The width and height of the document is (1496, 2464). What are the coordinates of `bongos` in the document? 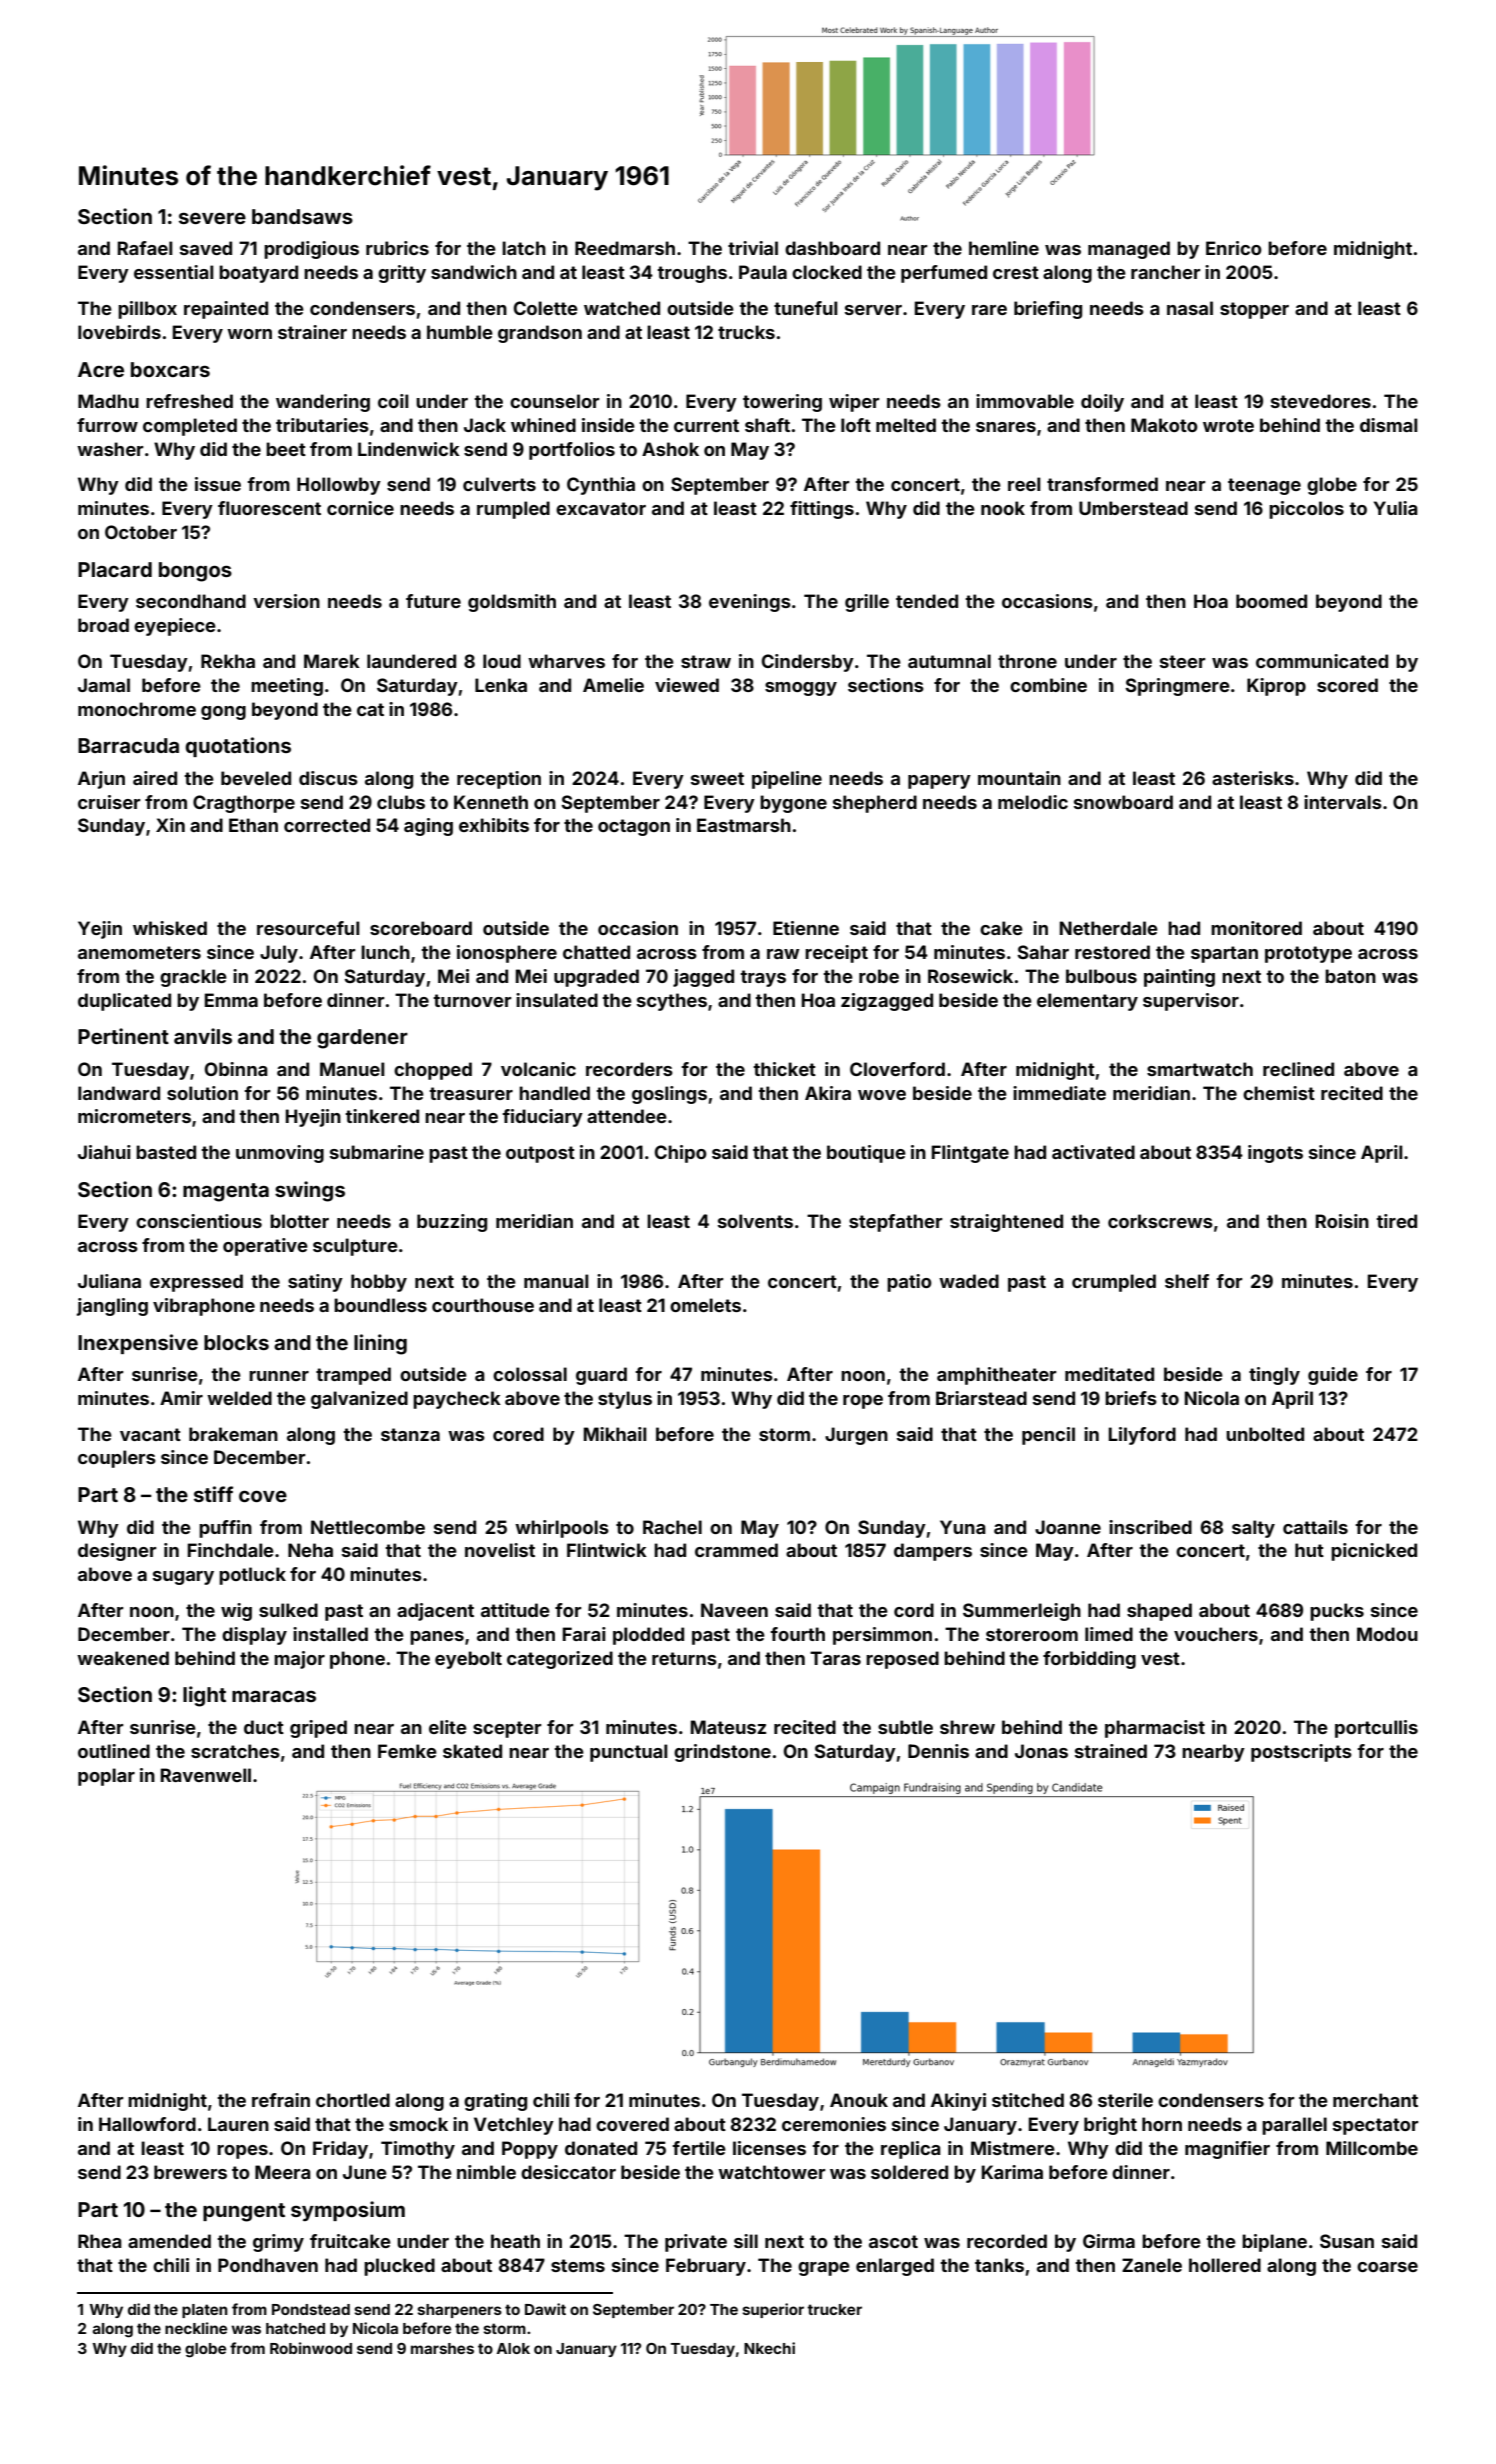 It's located at (195, 572).
